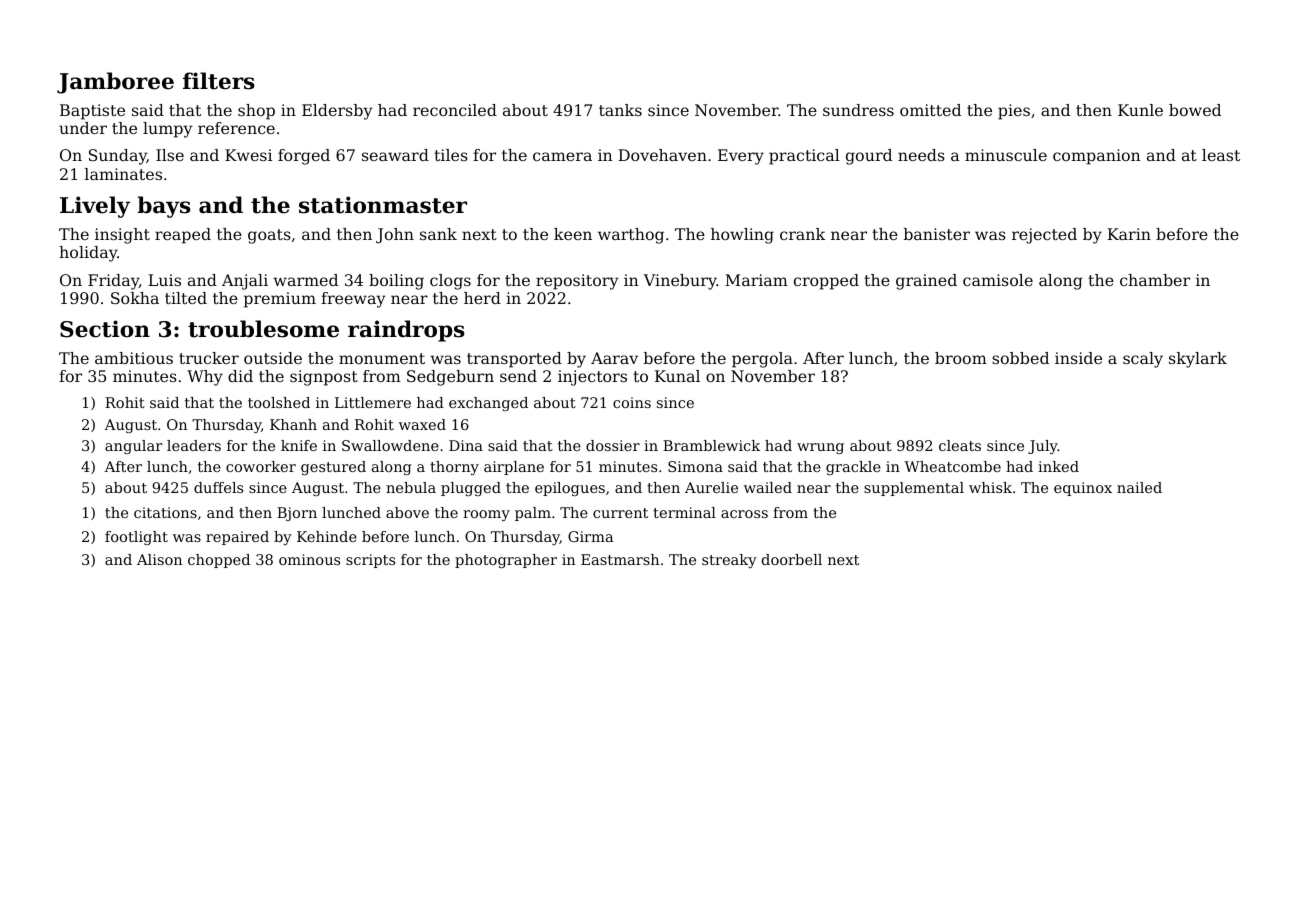  I want to click on camera, so click(562, 156).
